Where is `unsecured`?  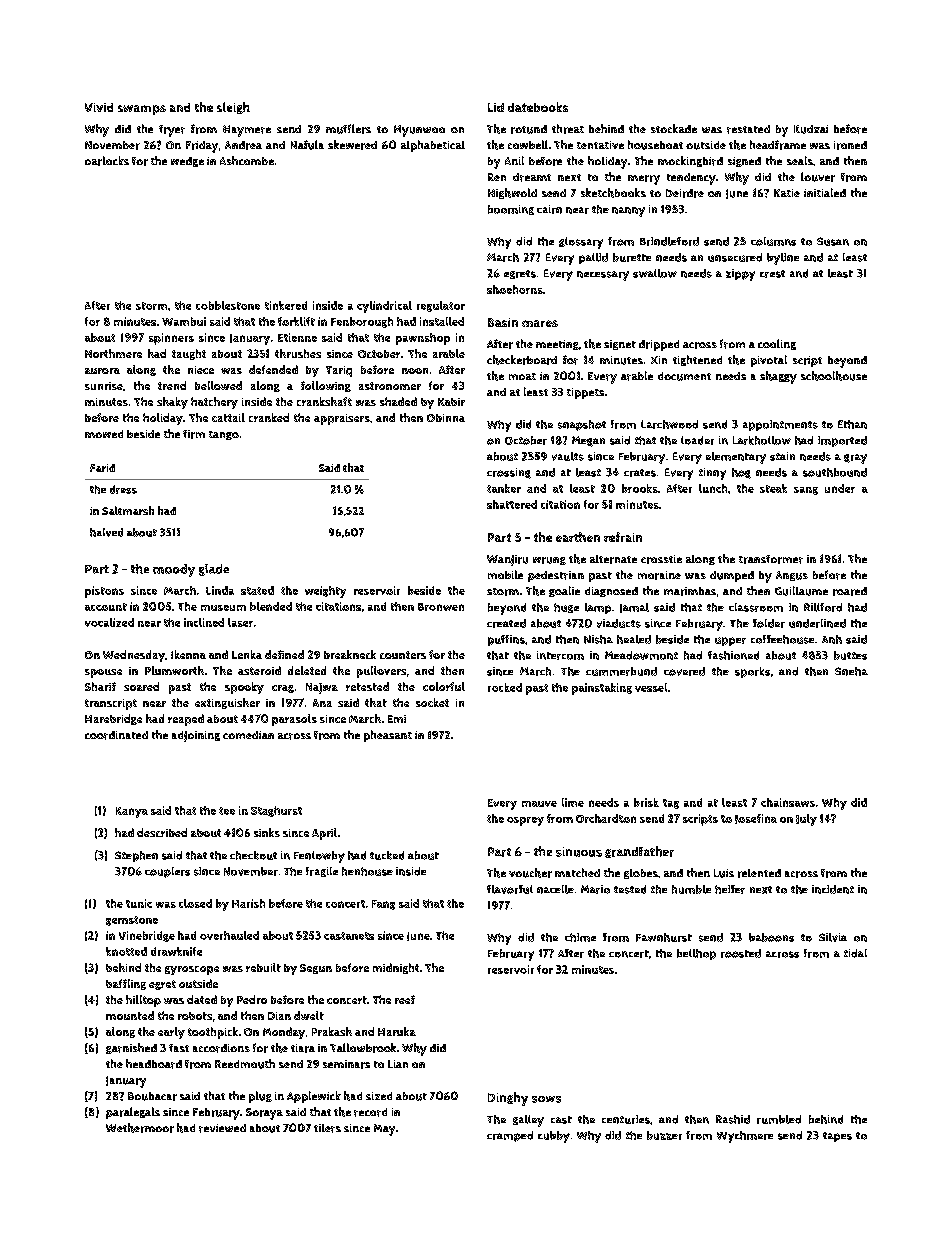 unsecured is located at coordinates (735, 257).
